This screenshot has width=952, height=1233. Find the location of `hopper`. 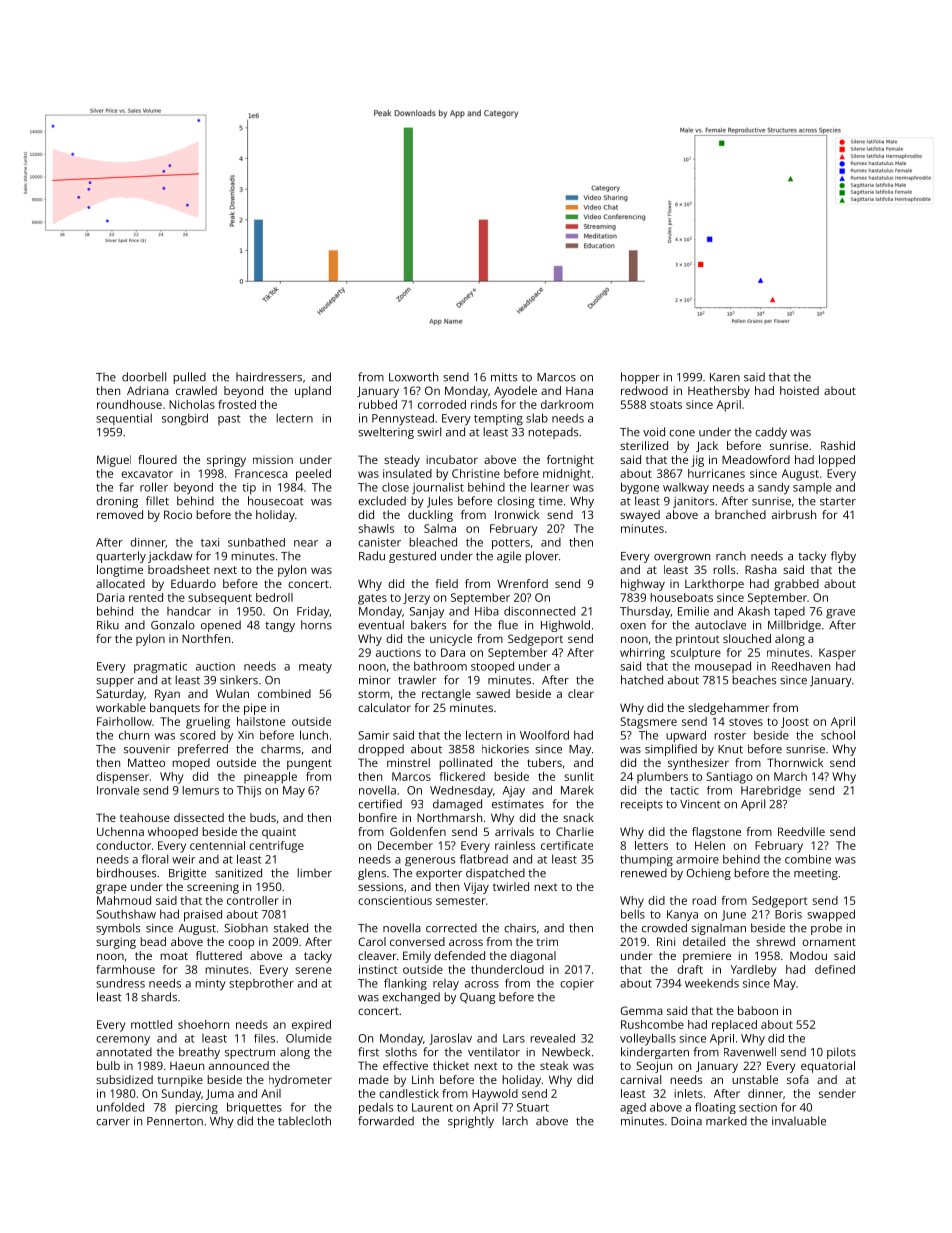

hopper is located at coordinates (640, 378).
